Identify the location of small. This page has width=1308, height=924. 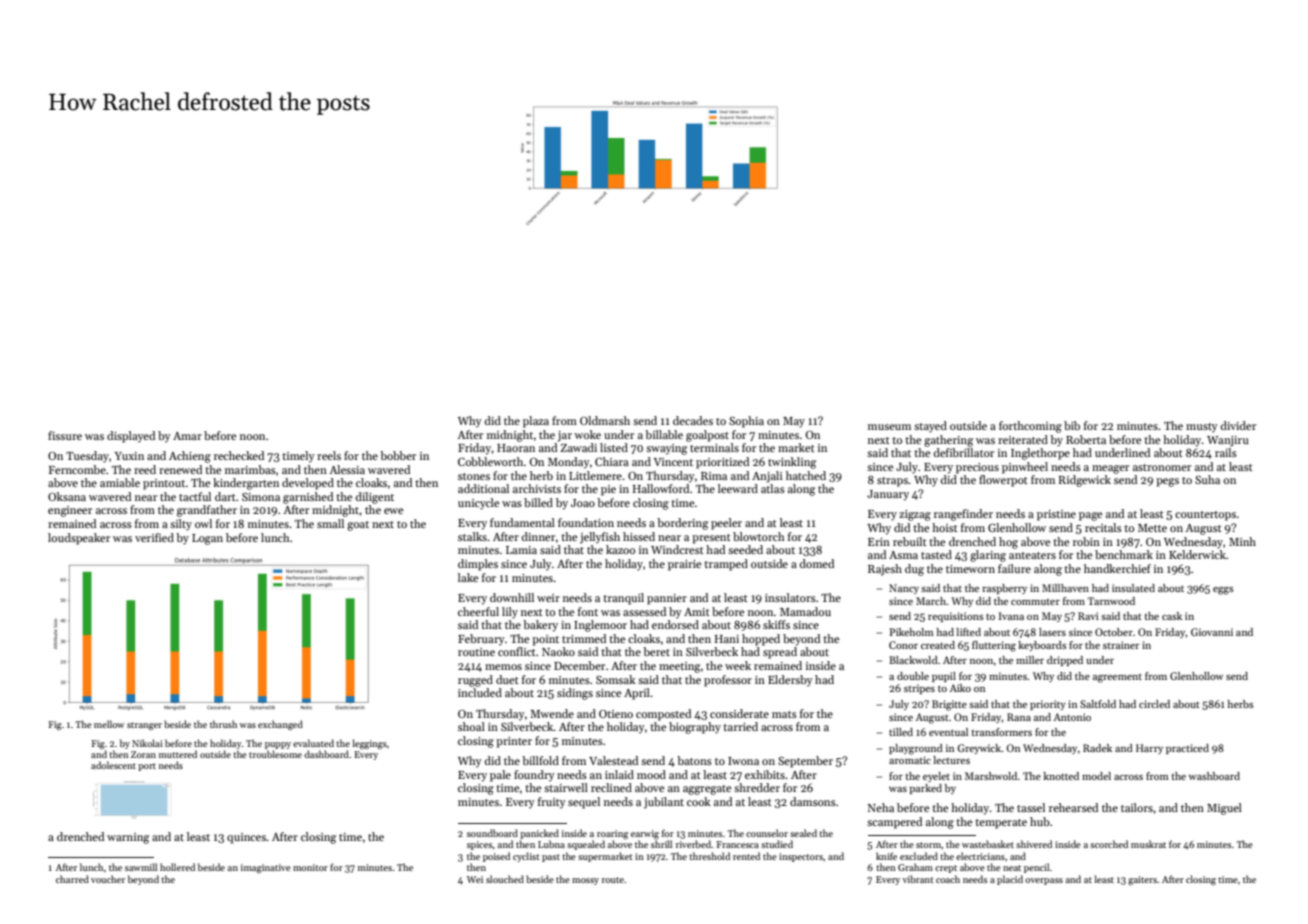
(330, 523).
